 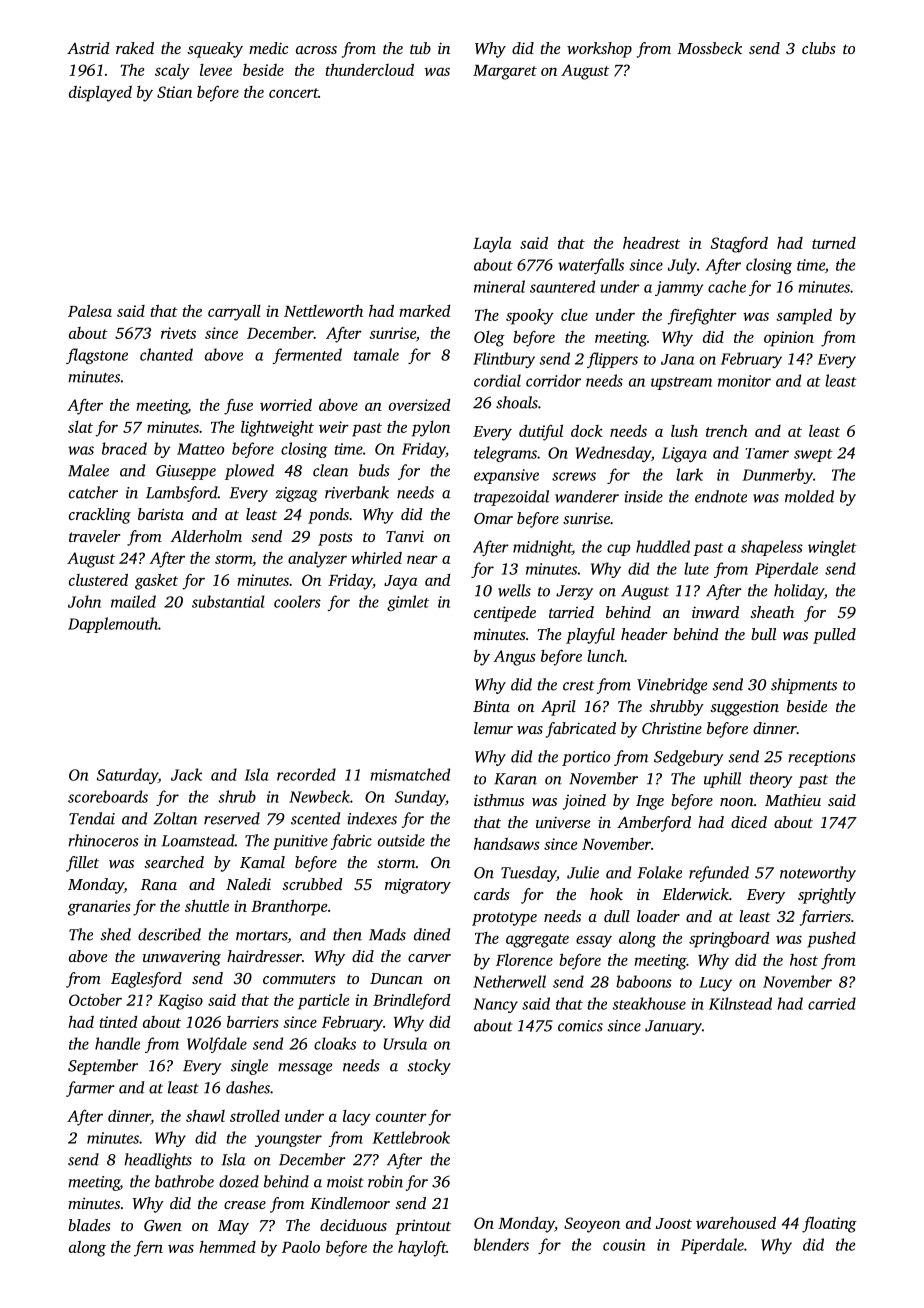 I want to click on pulled, so click(x=834, y=636).
